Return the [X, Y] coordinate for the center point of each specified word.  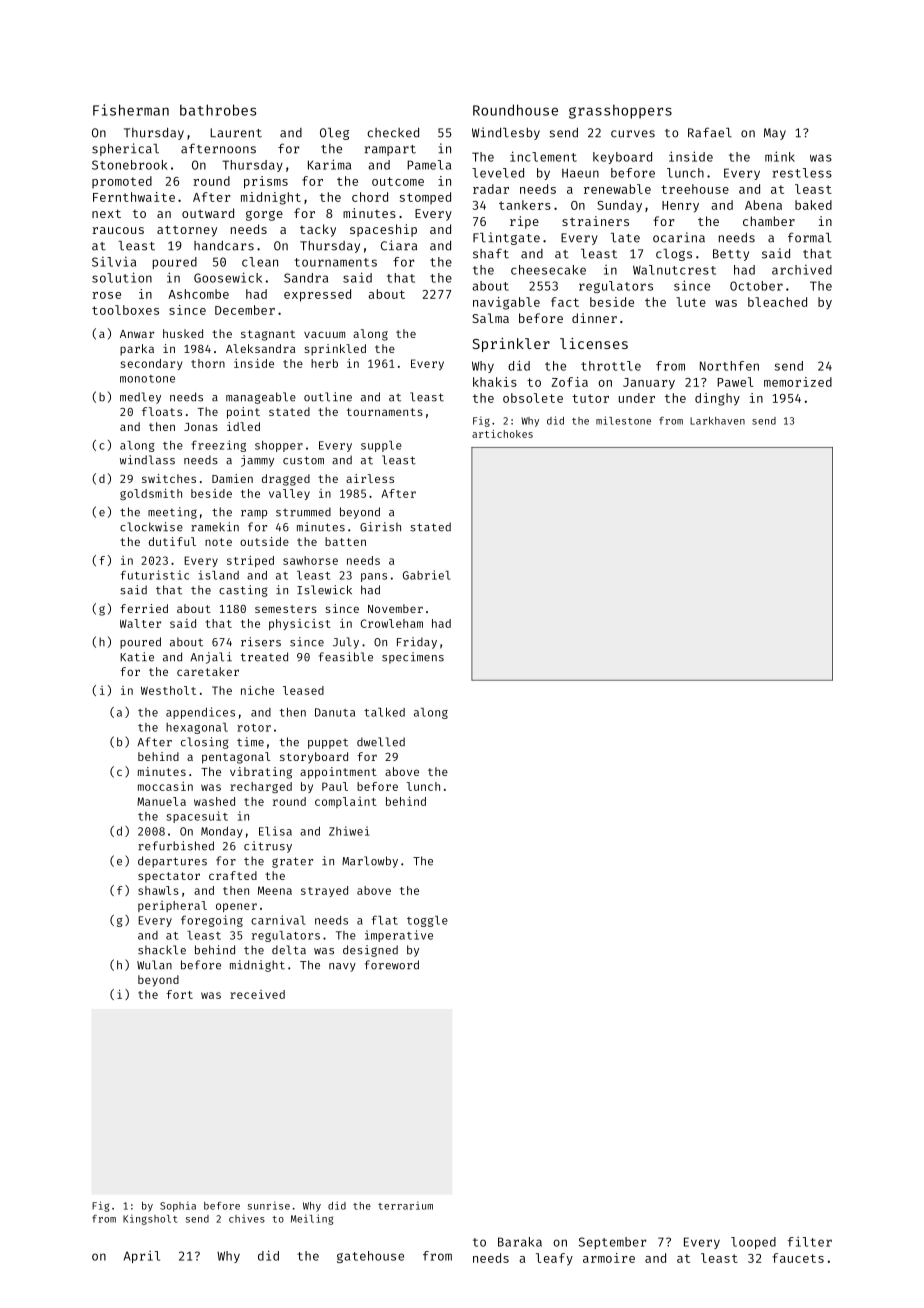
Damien [232, 478]
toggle [427, 921]
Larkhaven [717, 421]
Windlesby [506, 133]
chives [247, 1218]
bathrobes [218, 110]
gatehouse [370, 1257]
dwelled [381, 742]
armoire [609, 1258]
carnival [278, 920]
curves [633, 134]
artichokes [502, 434]
